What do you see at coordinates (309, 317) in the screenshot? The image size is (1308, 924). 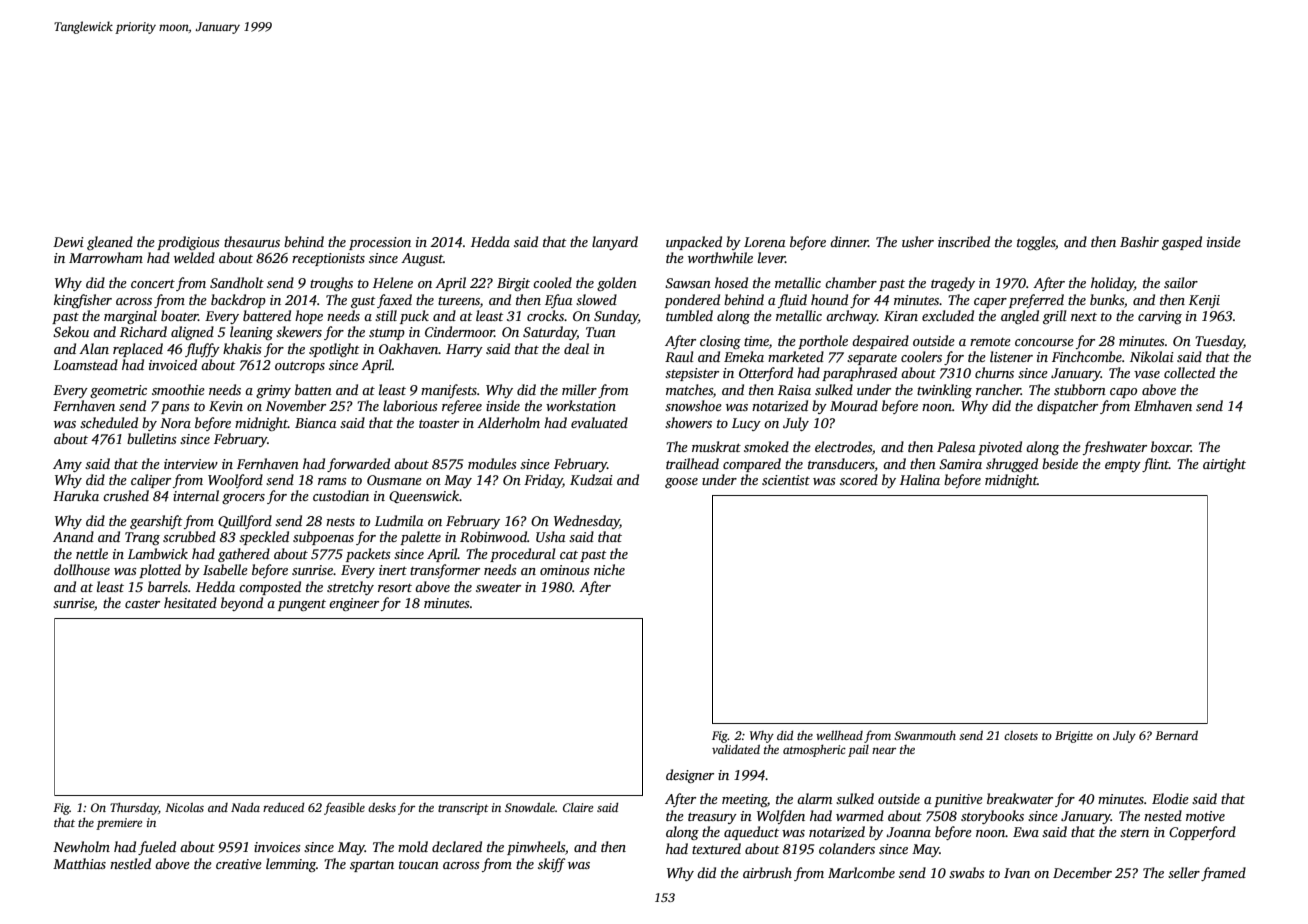 I see `hope` at bounding box center [309, 317].
